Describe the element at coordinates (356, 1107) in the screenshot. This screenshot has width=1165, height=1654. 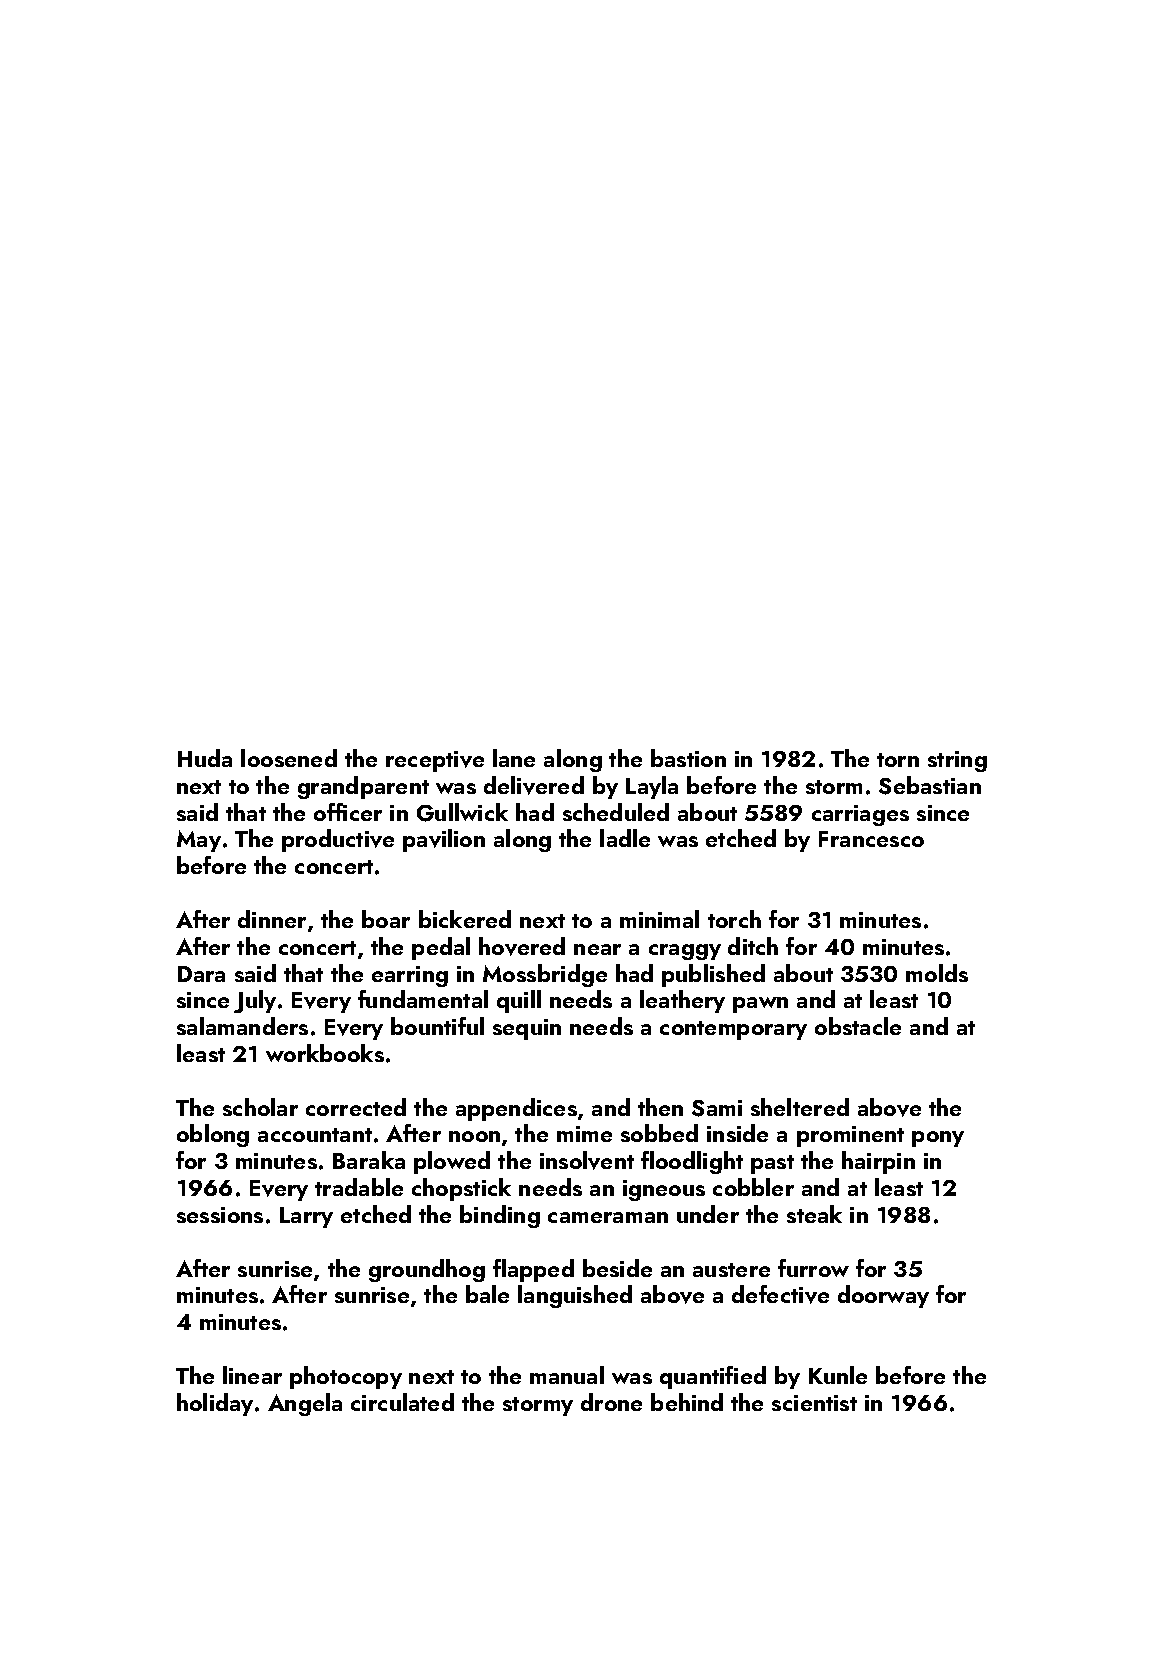
I see `corrected` at that location.
